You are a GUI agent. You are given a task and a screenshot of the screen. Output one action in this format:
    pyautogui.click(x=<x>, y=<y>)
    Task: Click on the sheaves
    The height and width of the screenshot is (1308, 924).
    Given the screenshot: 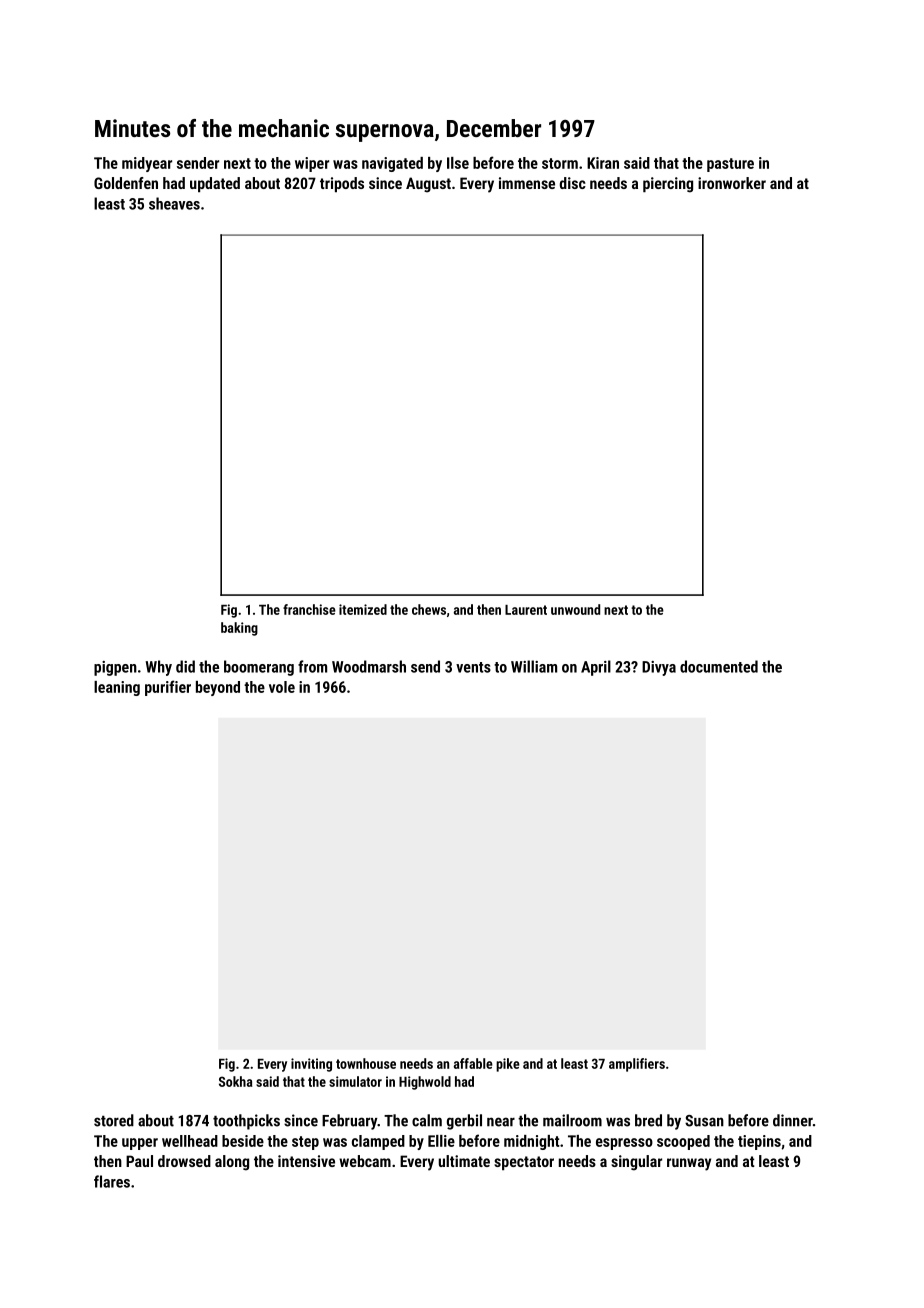 What is the action you would take?
    pyautogui.click(x=174, y=203)
